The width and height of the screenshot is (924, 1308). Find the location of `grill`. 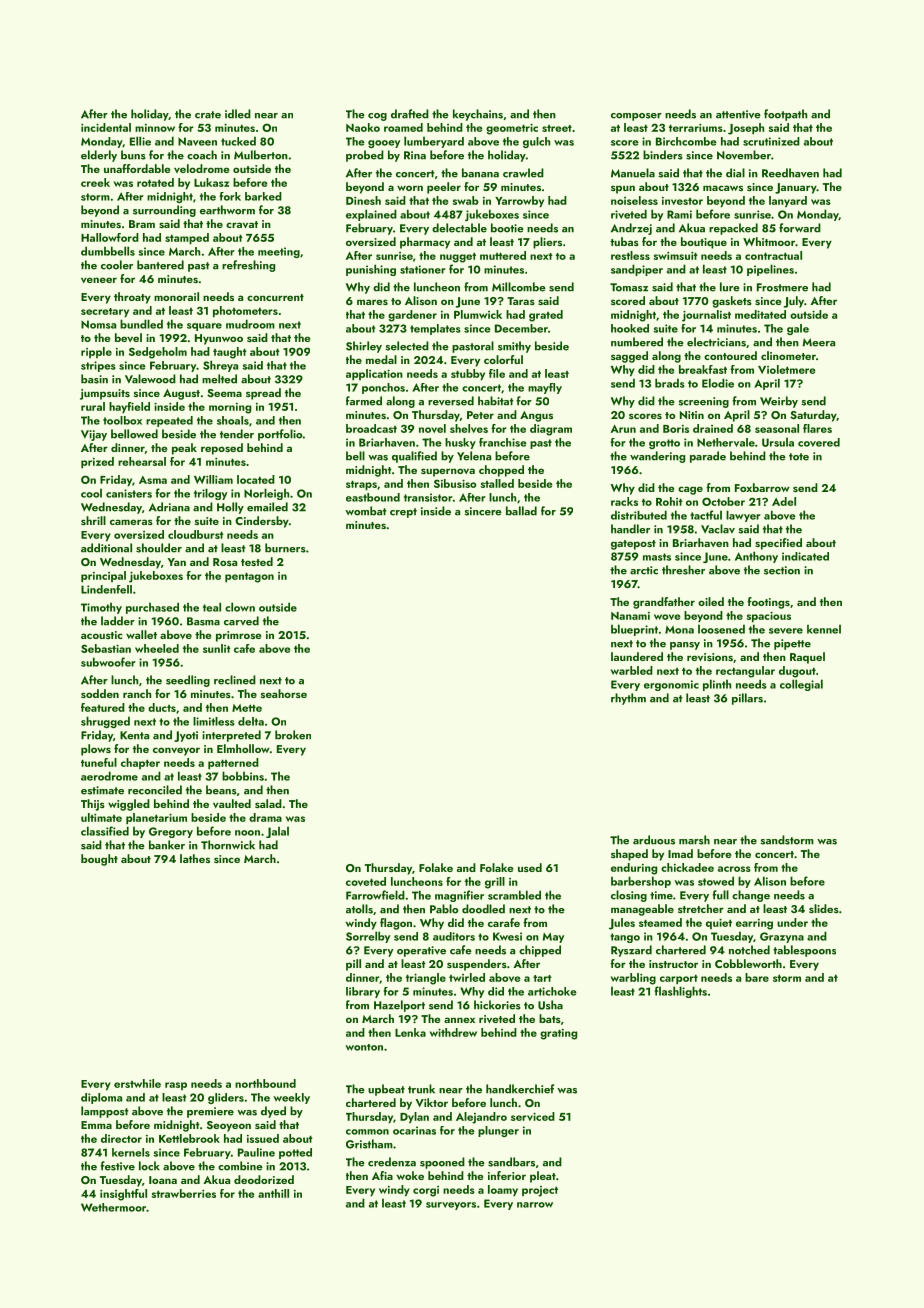

grill is located at coordinates (495, 883).
